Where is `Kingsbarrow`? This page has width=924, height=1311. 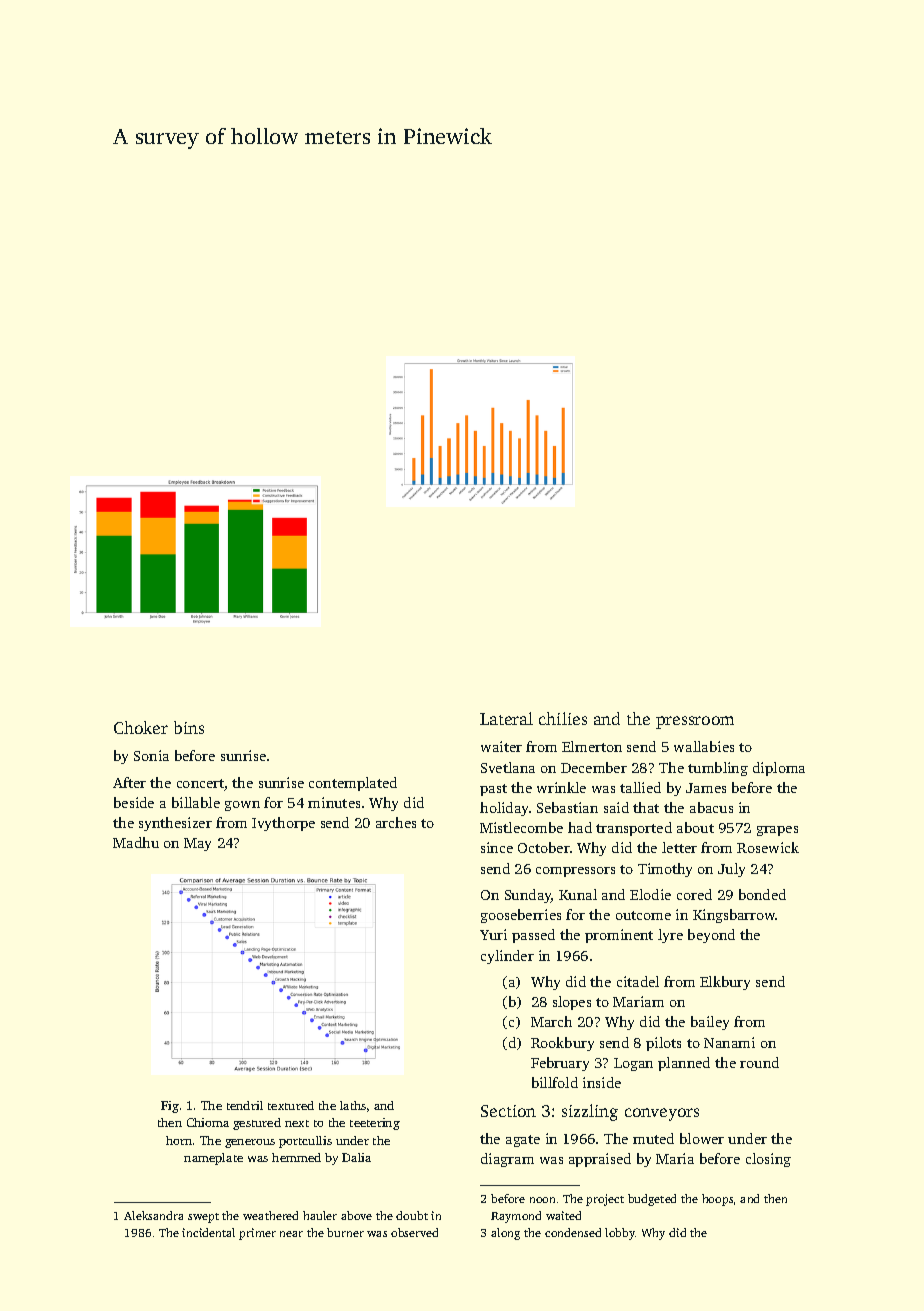
Kingsbarrow is located at coordinates (734, 916).
